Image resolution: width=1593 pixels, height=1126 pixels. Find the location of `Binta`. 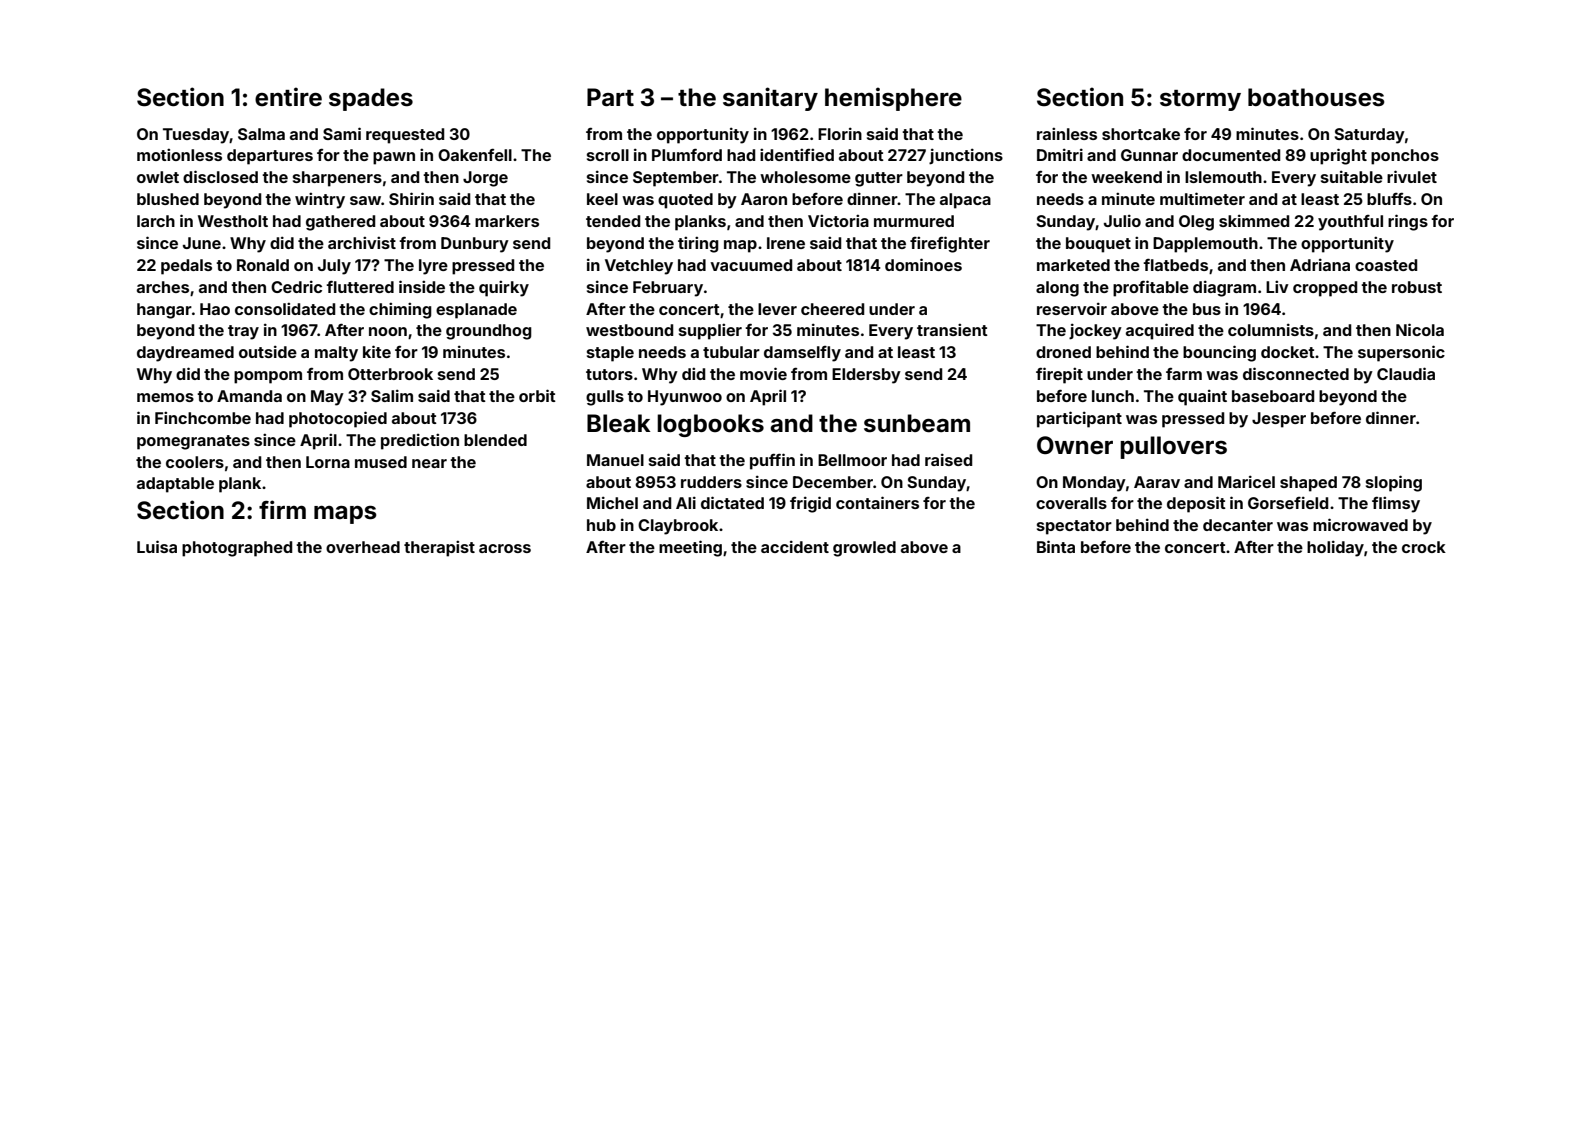

Binta is located at coordinates (1056, 546).
